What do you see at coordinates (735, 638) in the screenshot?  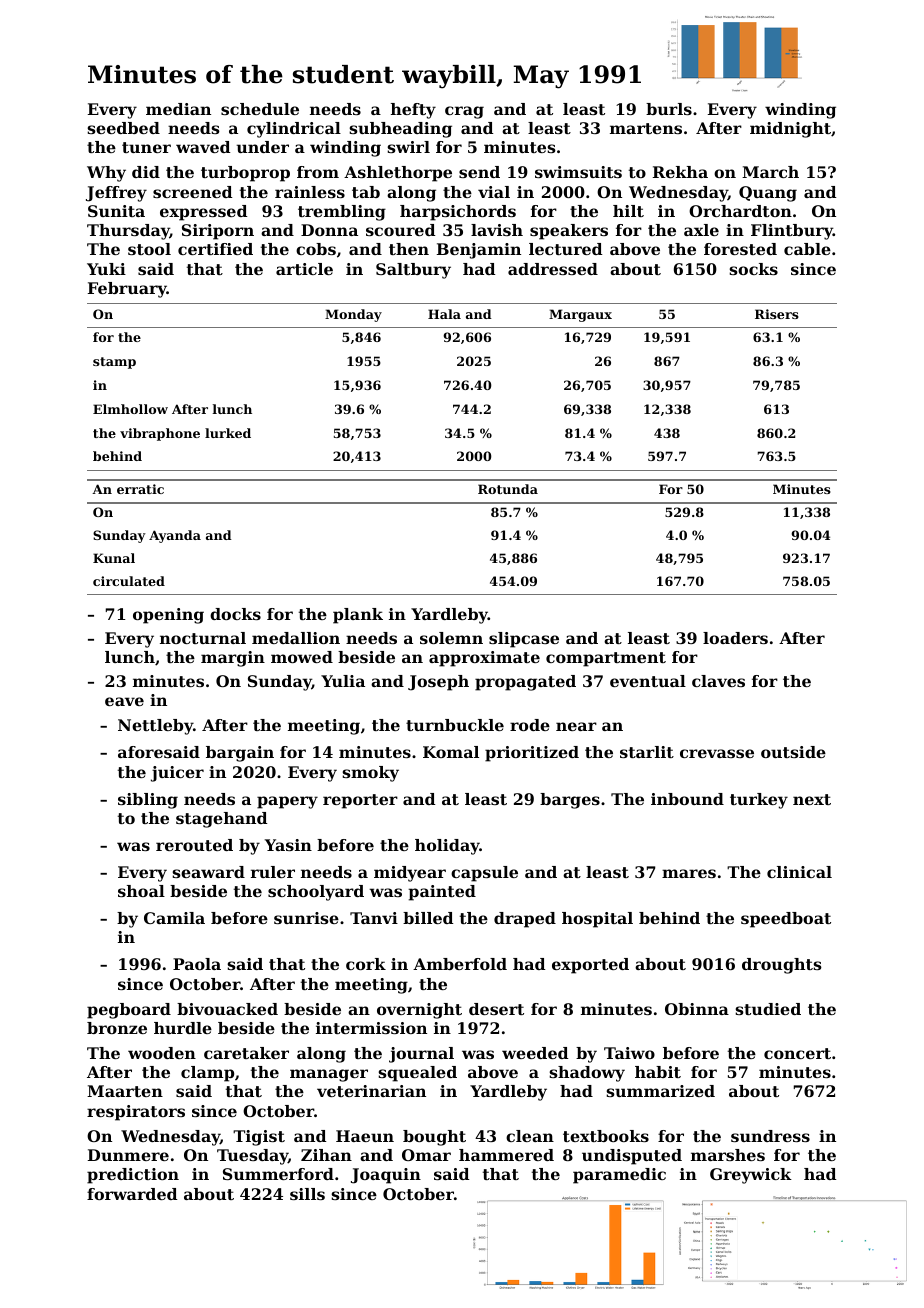 I see `loaders` at bounding box center [735, 638].
